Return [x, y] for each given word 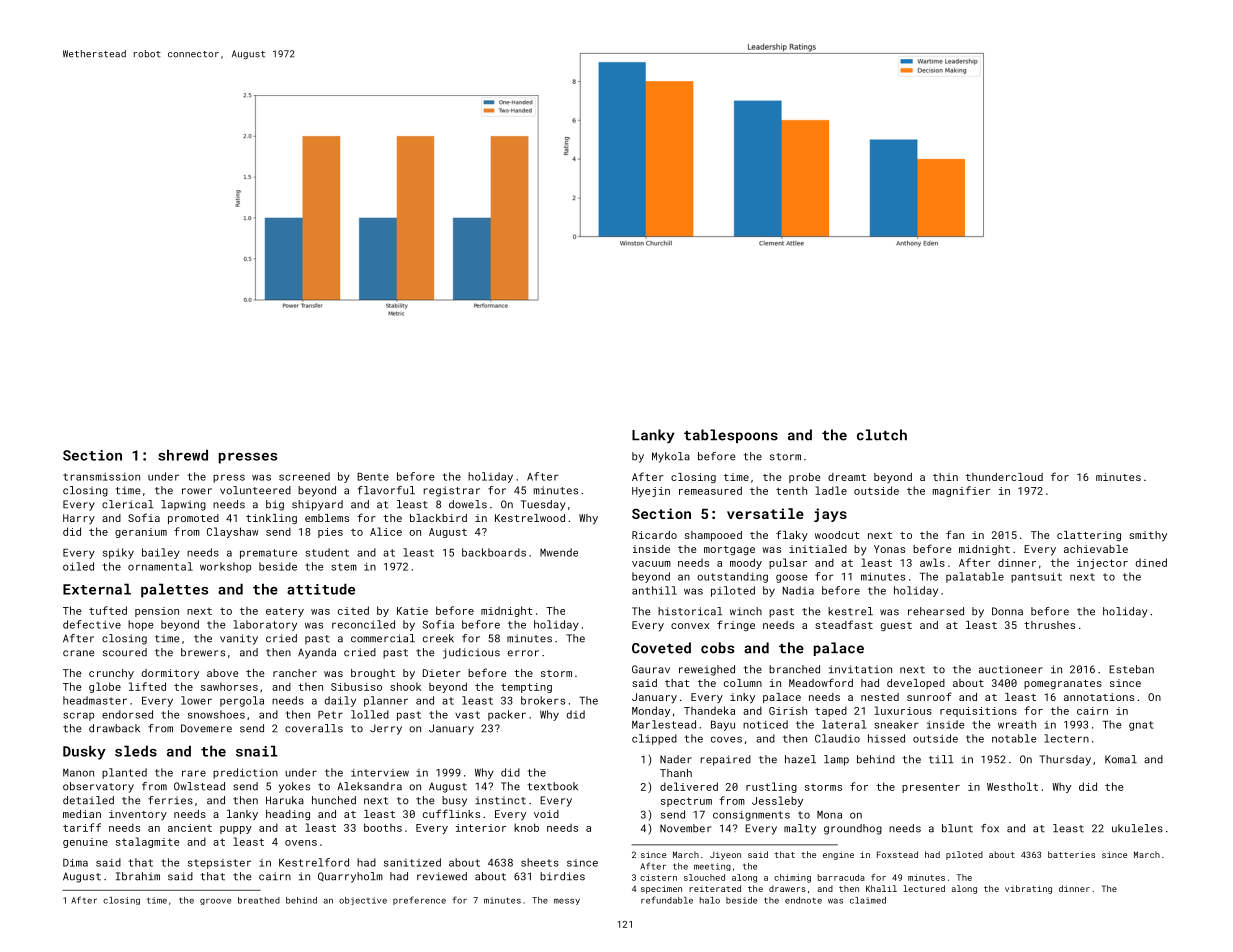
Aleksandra [369, 786]
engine [838, 855]
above [222, 673]
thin [945, 477]
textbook [553, 786]
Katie [412, 611]
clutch [882, 435]
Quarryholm [350, 877]
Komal [1121, 759]
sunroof [929, 696]
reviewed [442, 876]
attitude [321, 589]
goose [792, 578]
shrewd [183, 455]
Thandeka [709, 710]
